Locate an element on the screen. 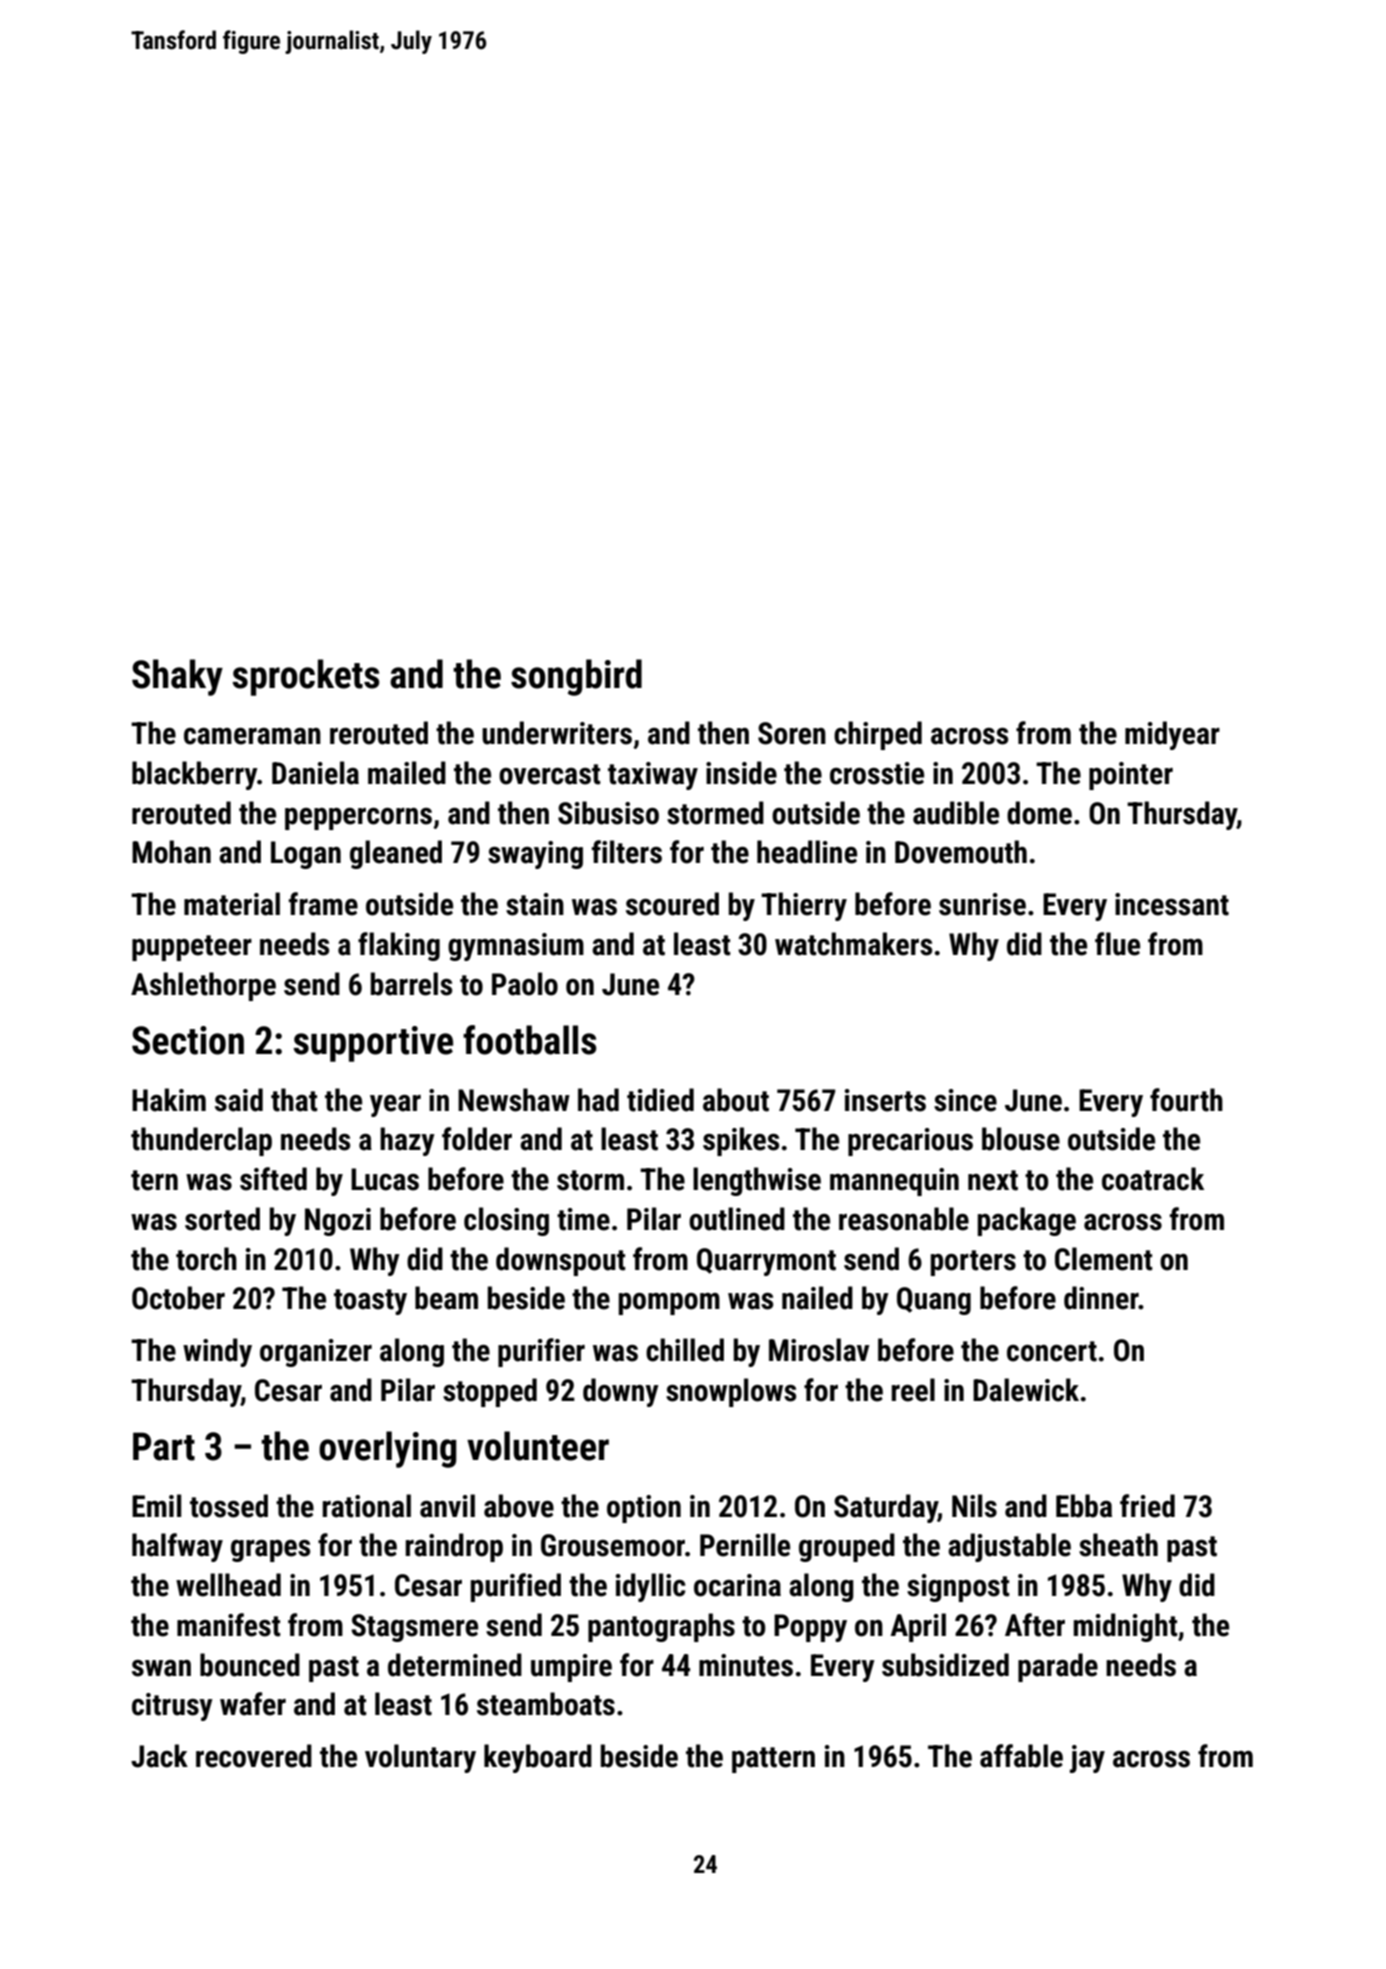  bounced is located at coordinates (250, 1665).
